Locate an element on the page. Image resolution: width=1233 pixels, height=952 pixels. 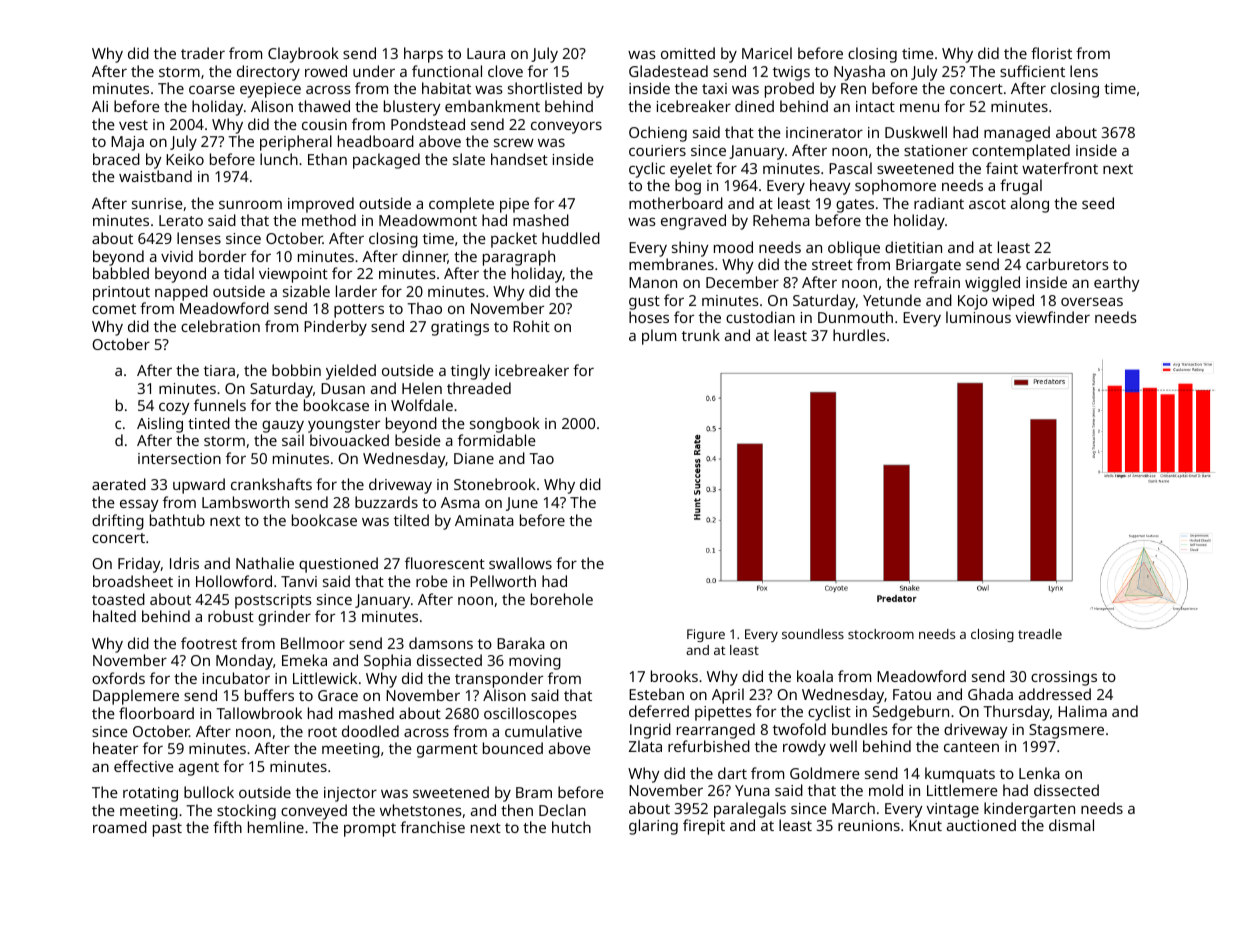
Rehema is located at coordinates (781, 220).
